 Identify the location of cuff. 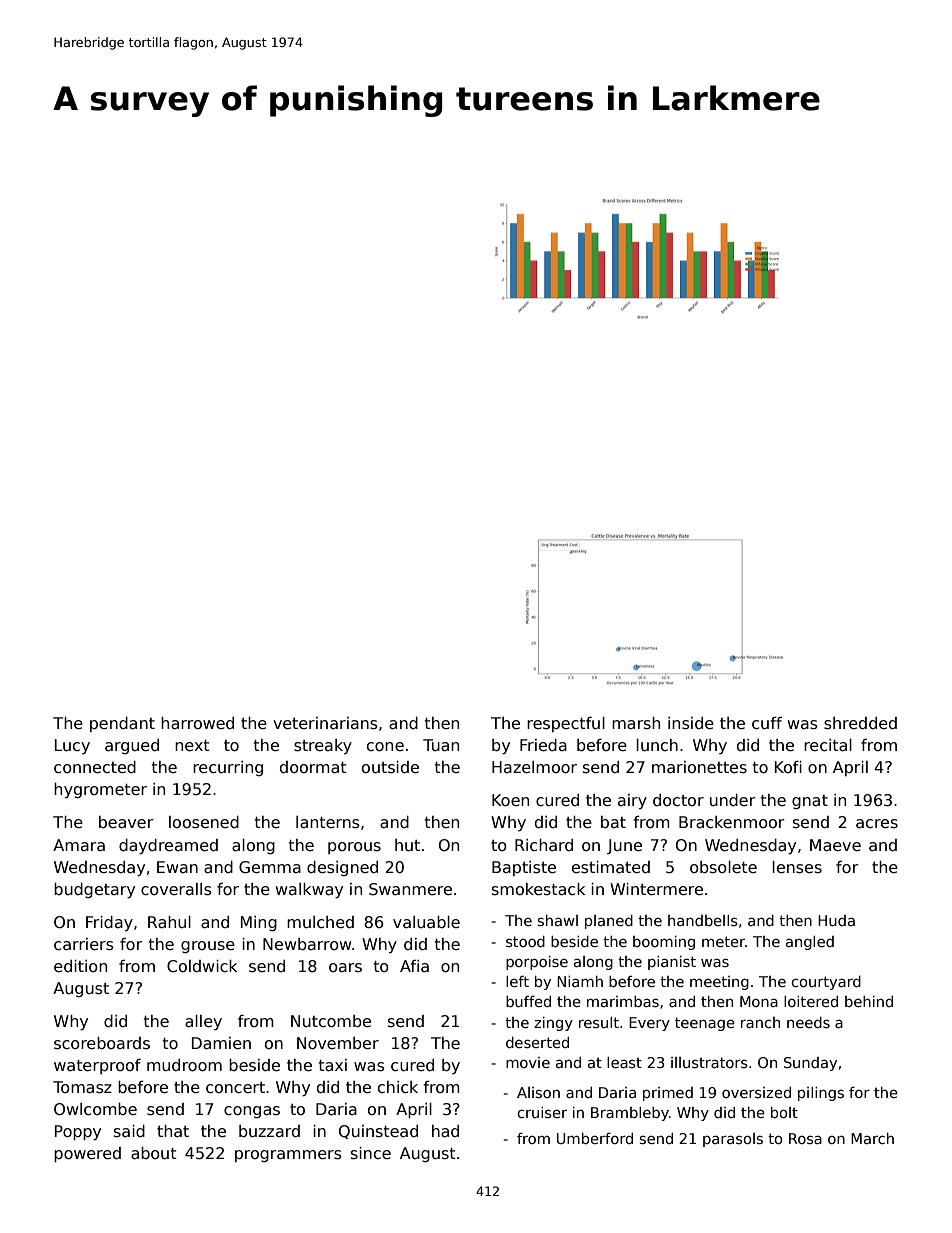
(767, 723).
